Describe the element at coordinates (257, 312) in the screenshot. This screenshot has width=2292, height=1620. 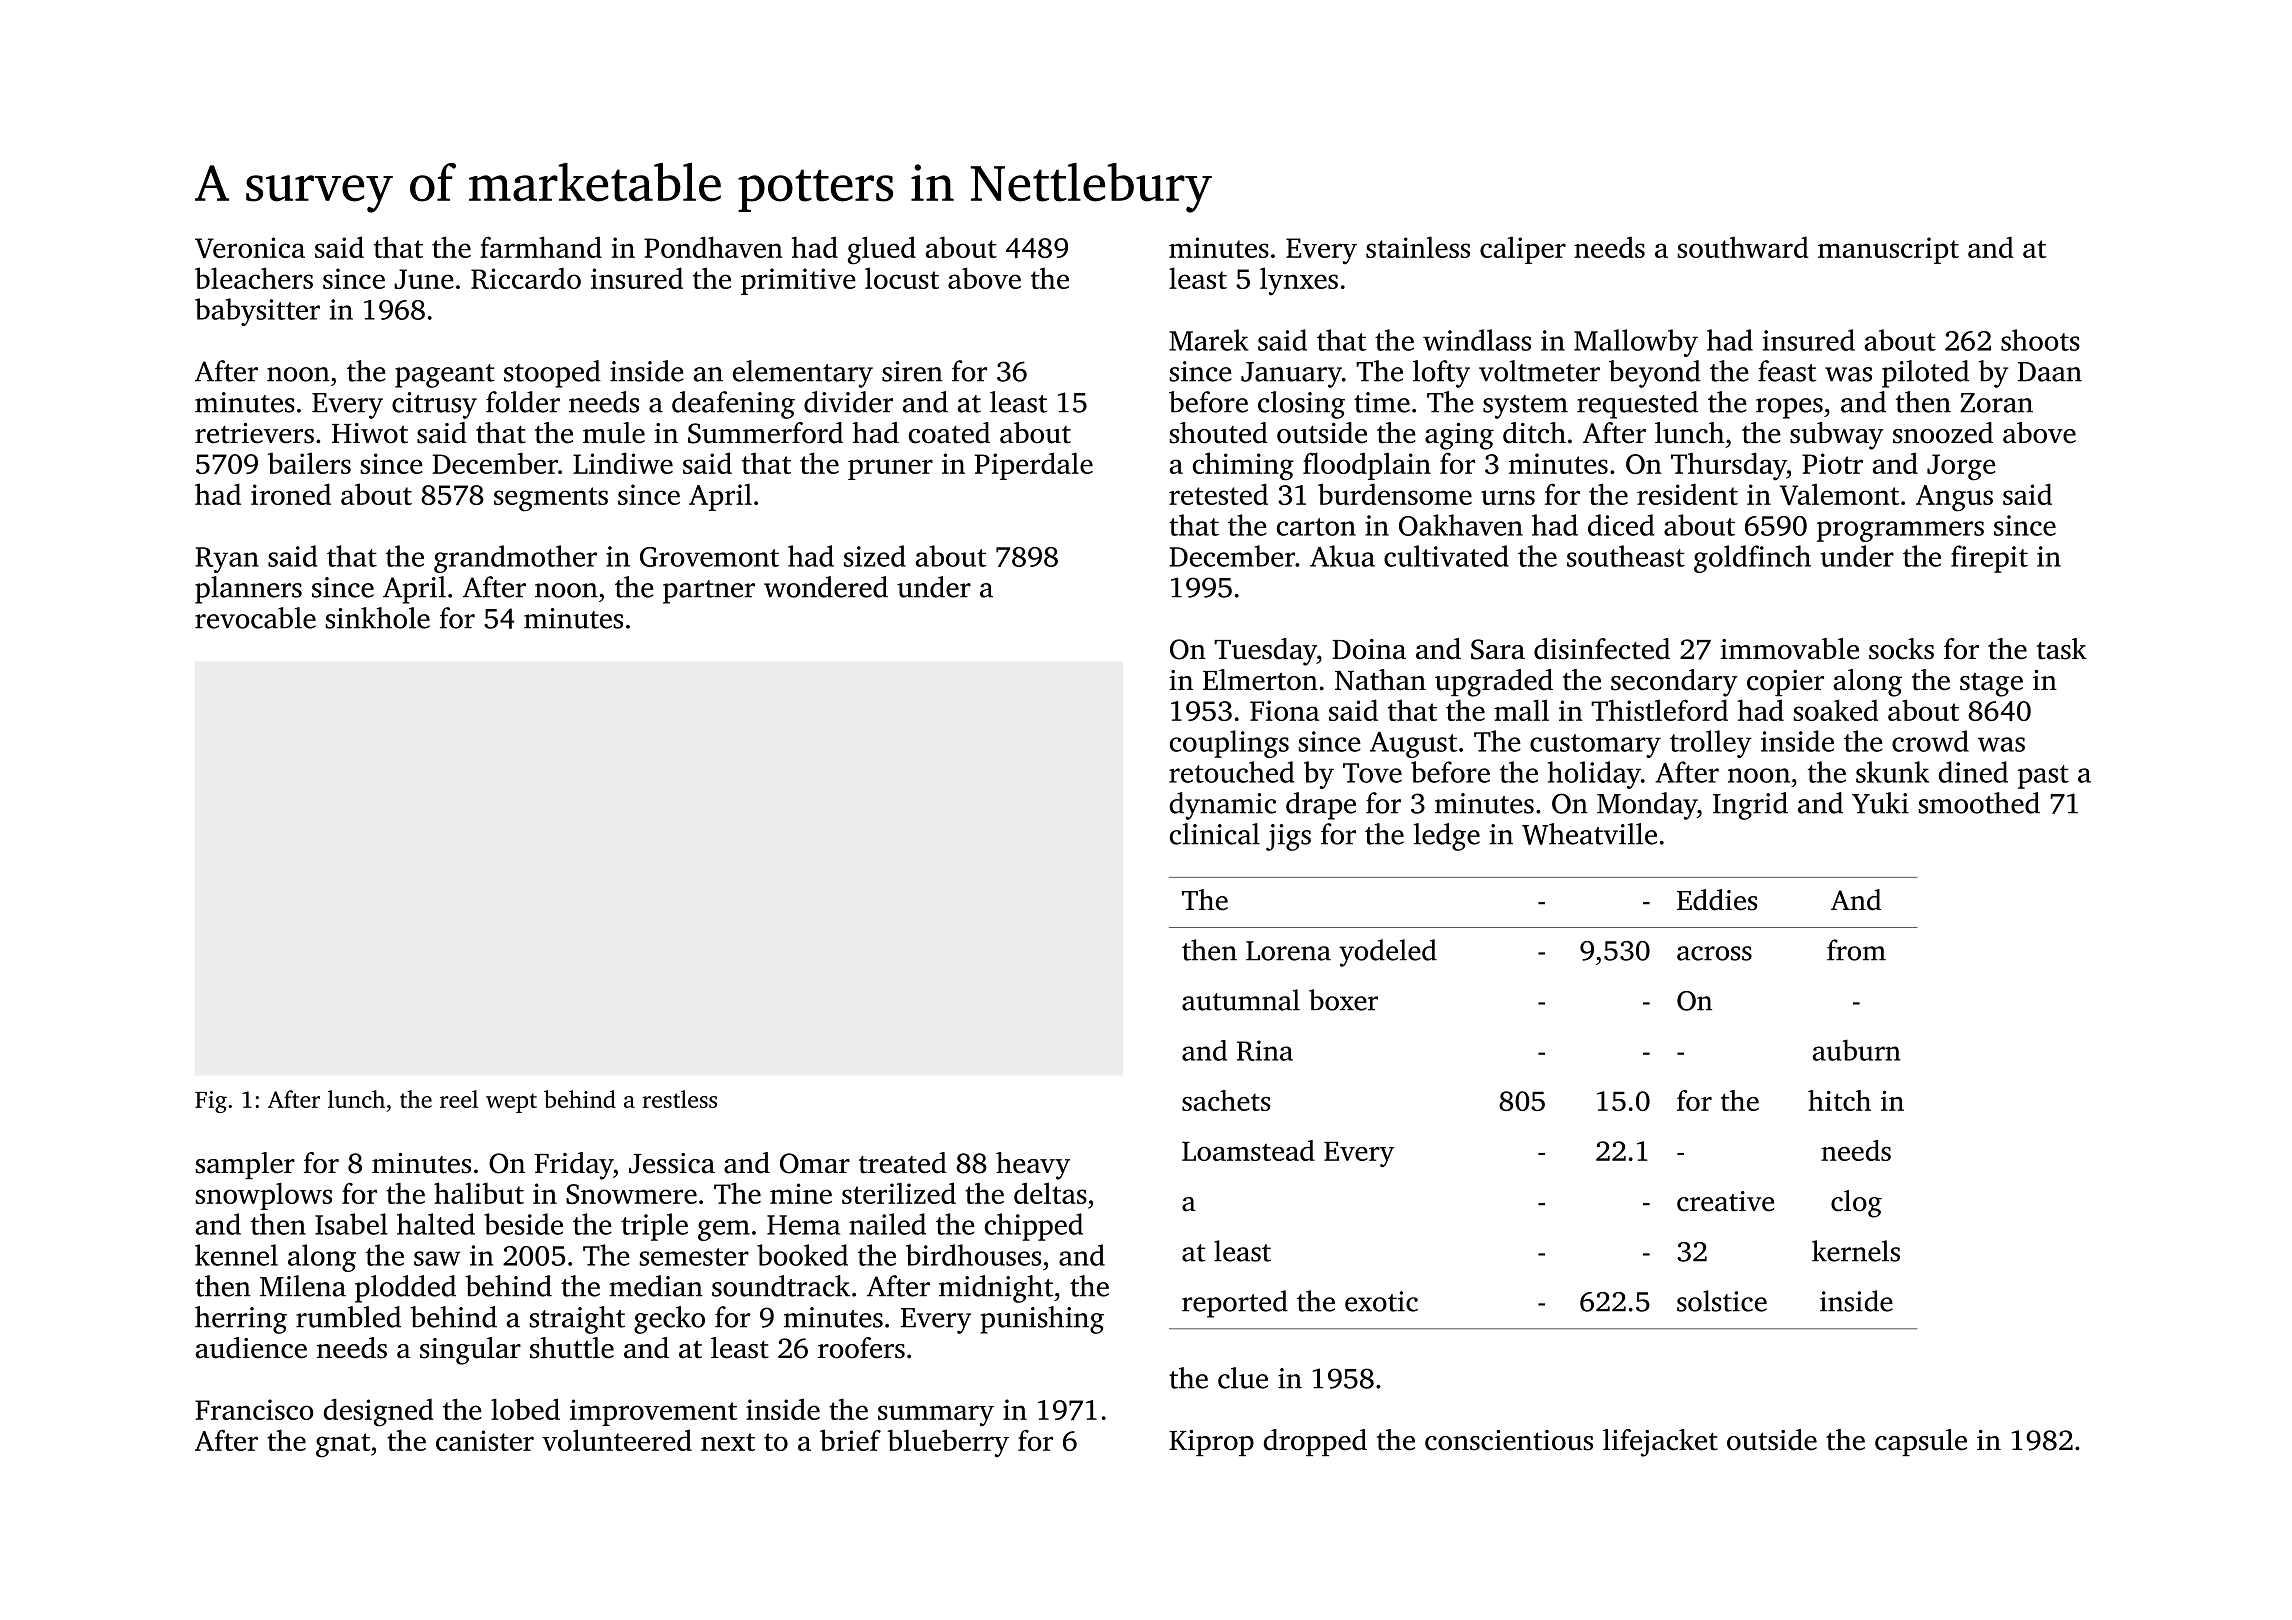
I see `babysitter` at that location.
